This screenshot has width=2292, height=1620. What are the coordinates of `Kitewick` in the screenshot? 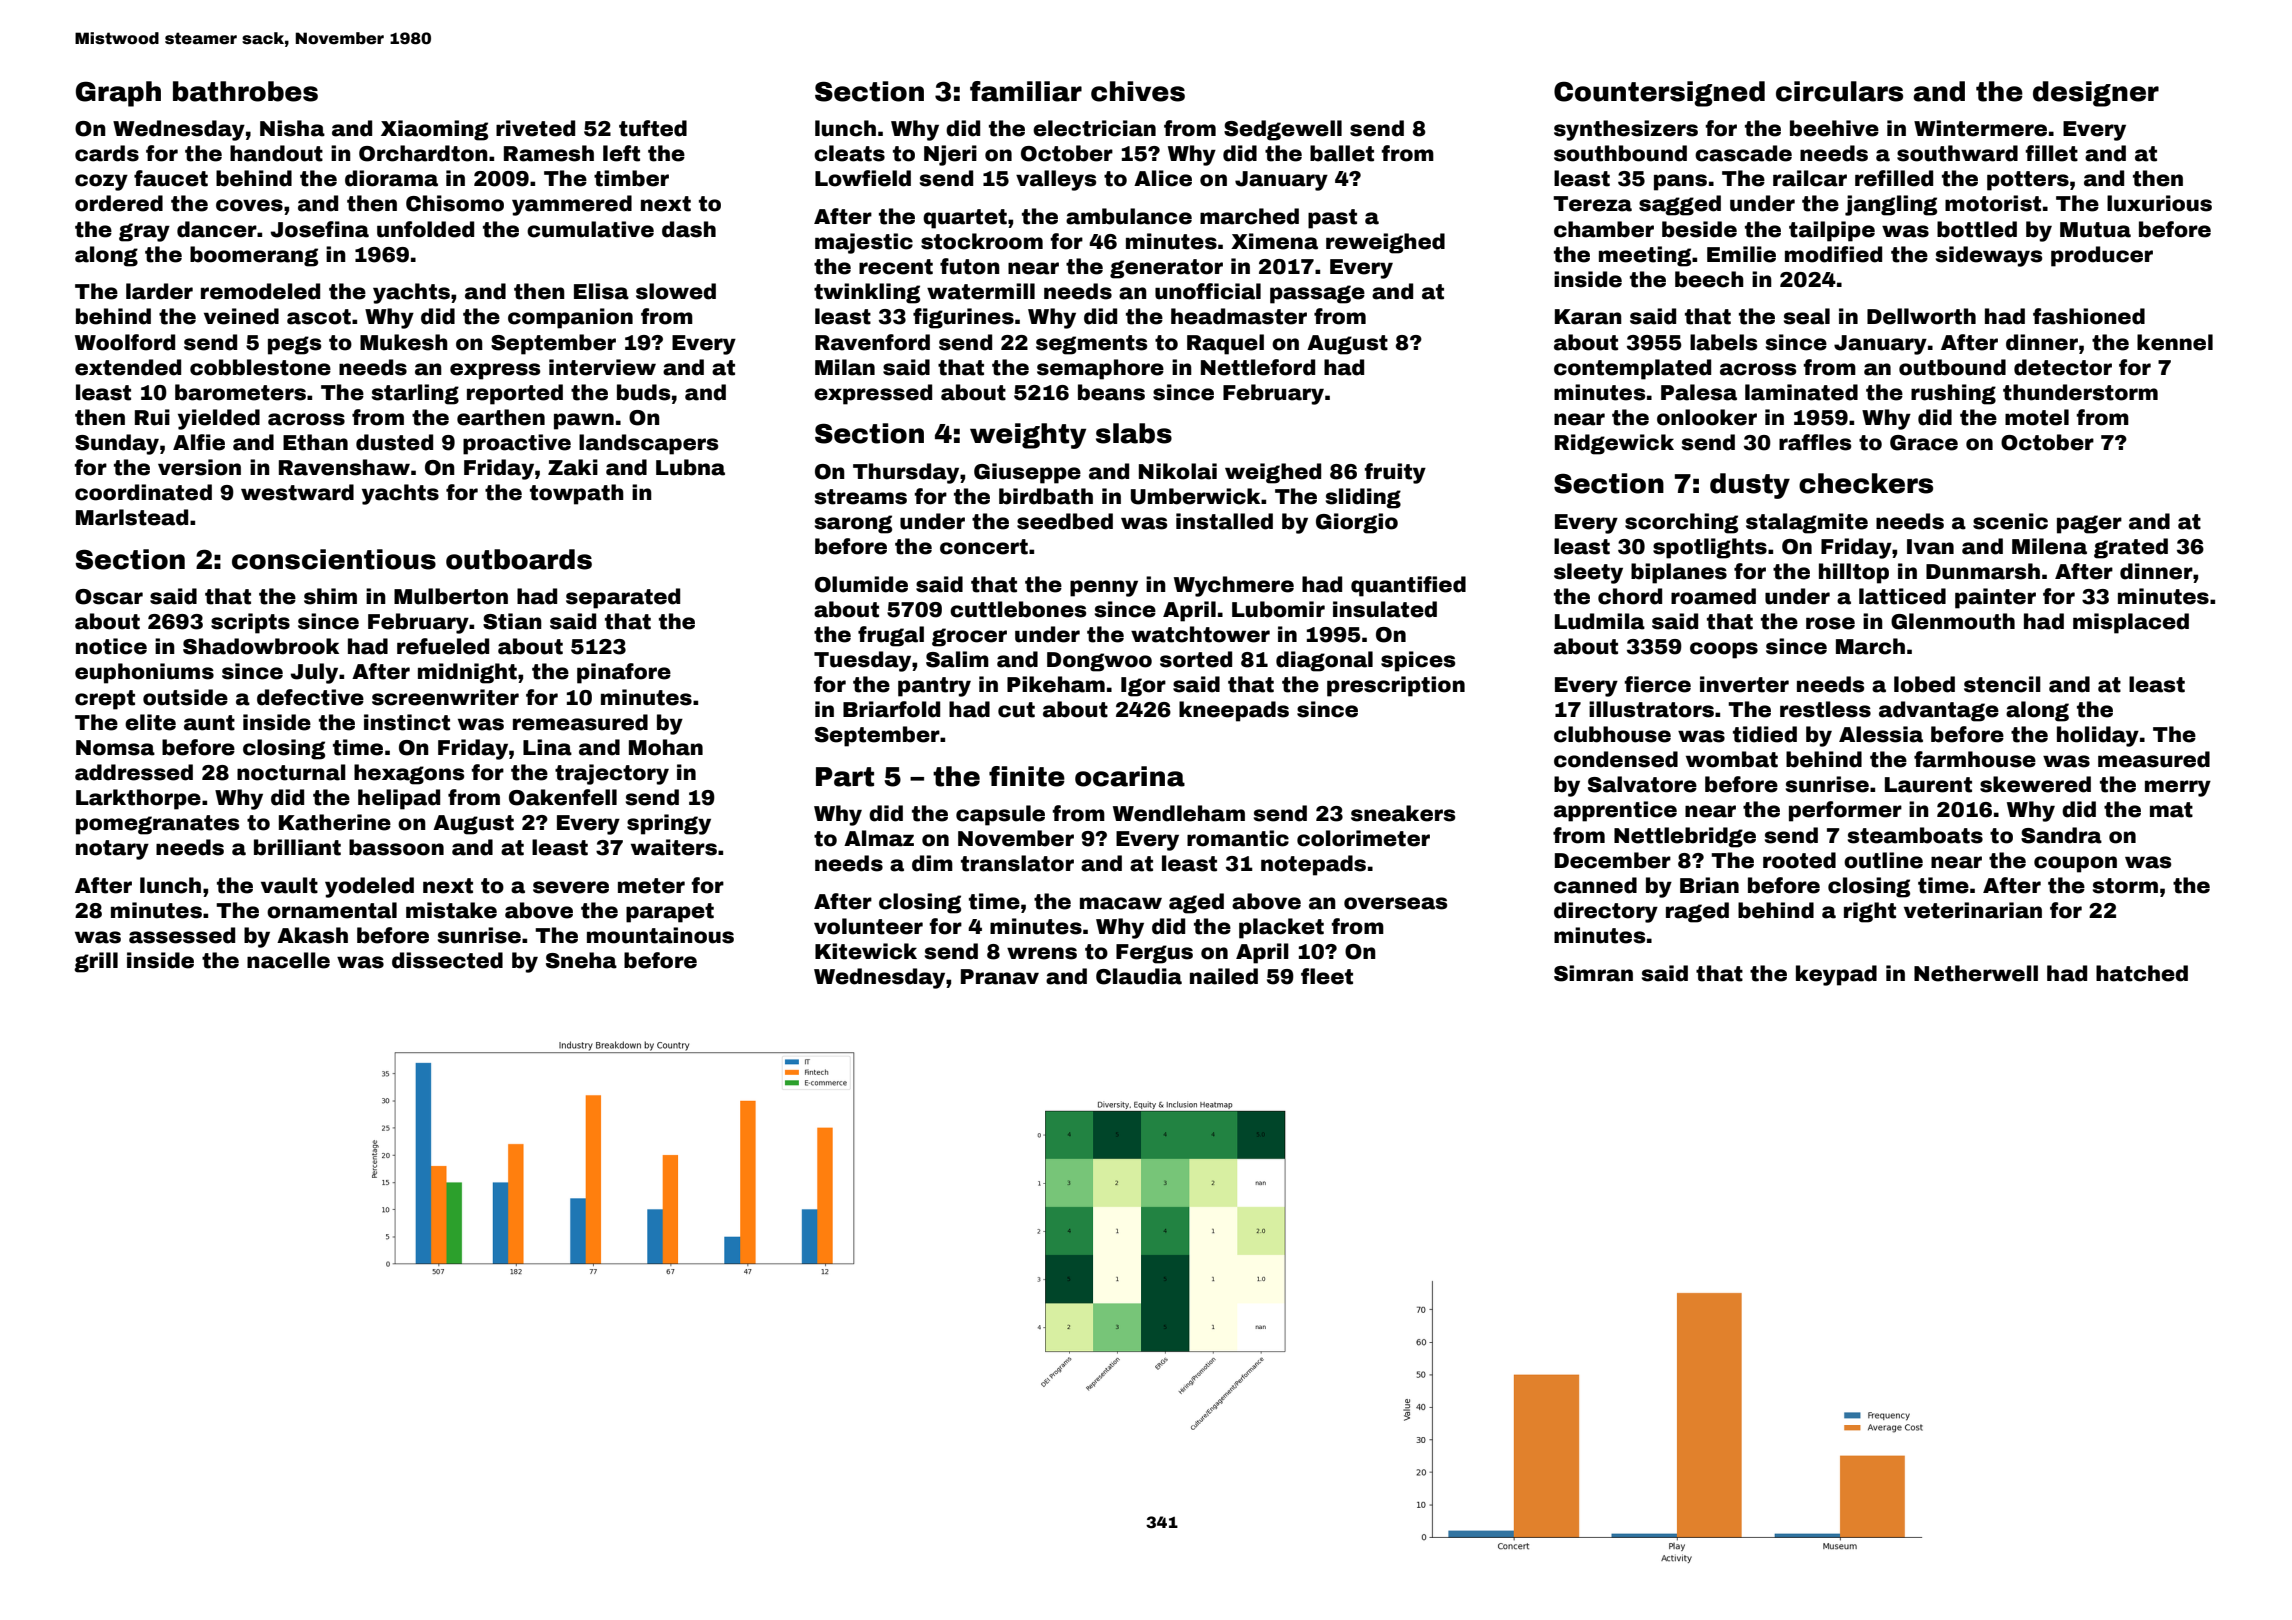 It's located at (866, 951).
